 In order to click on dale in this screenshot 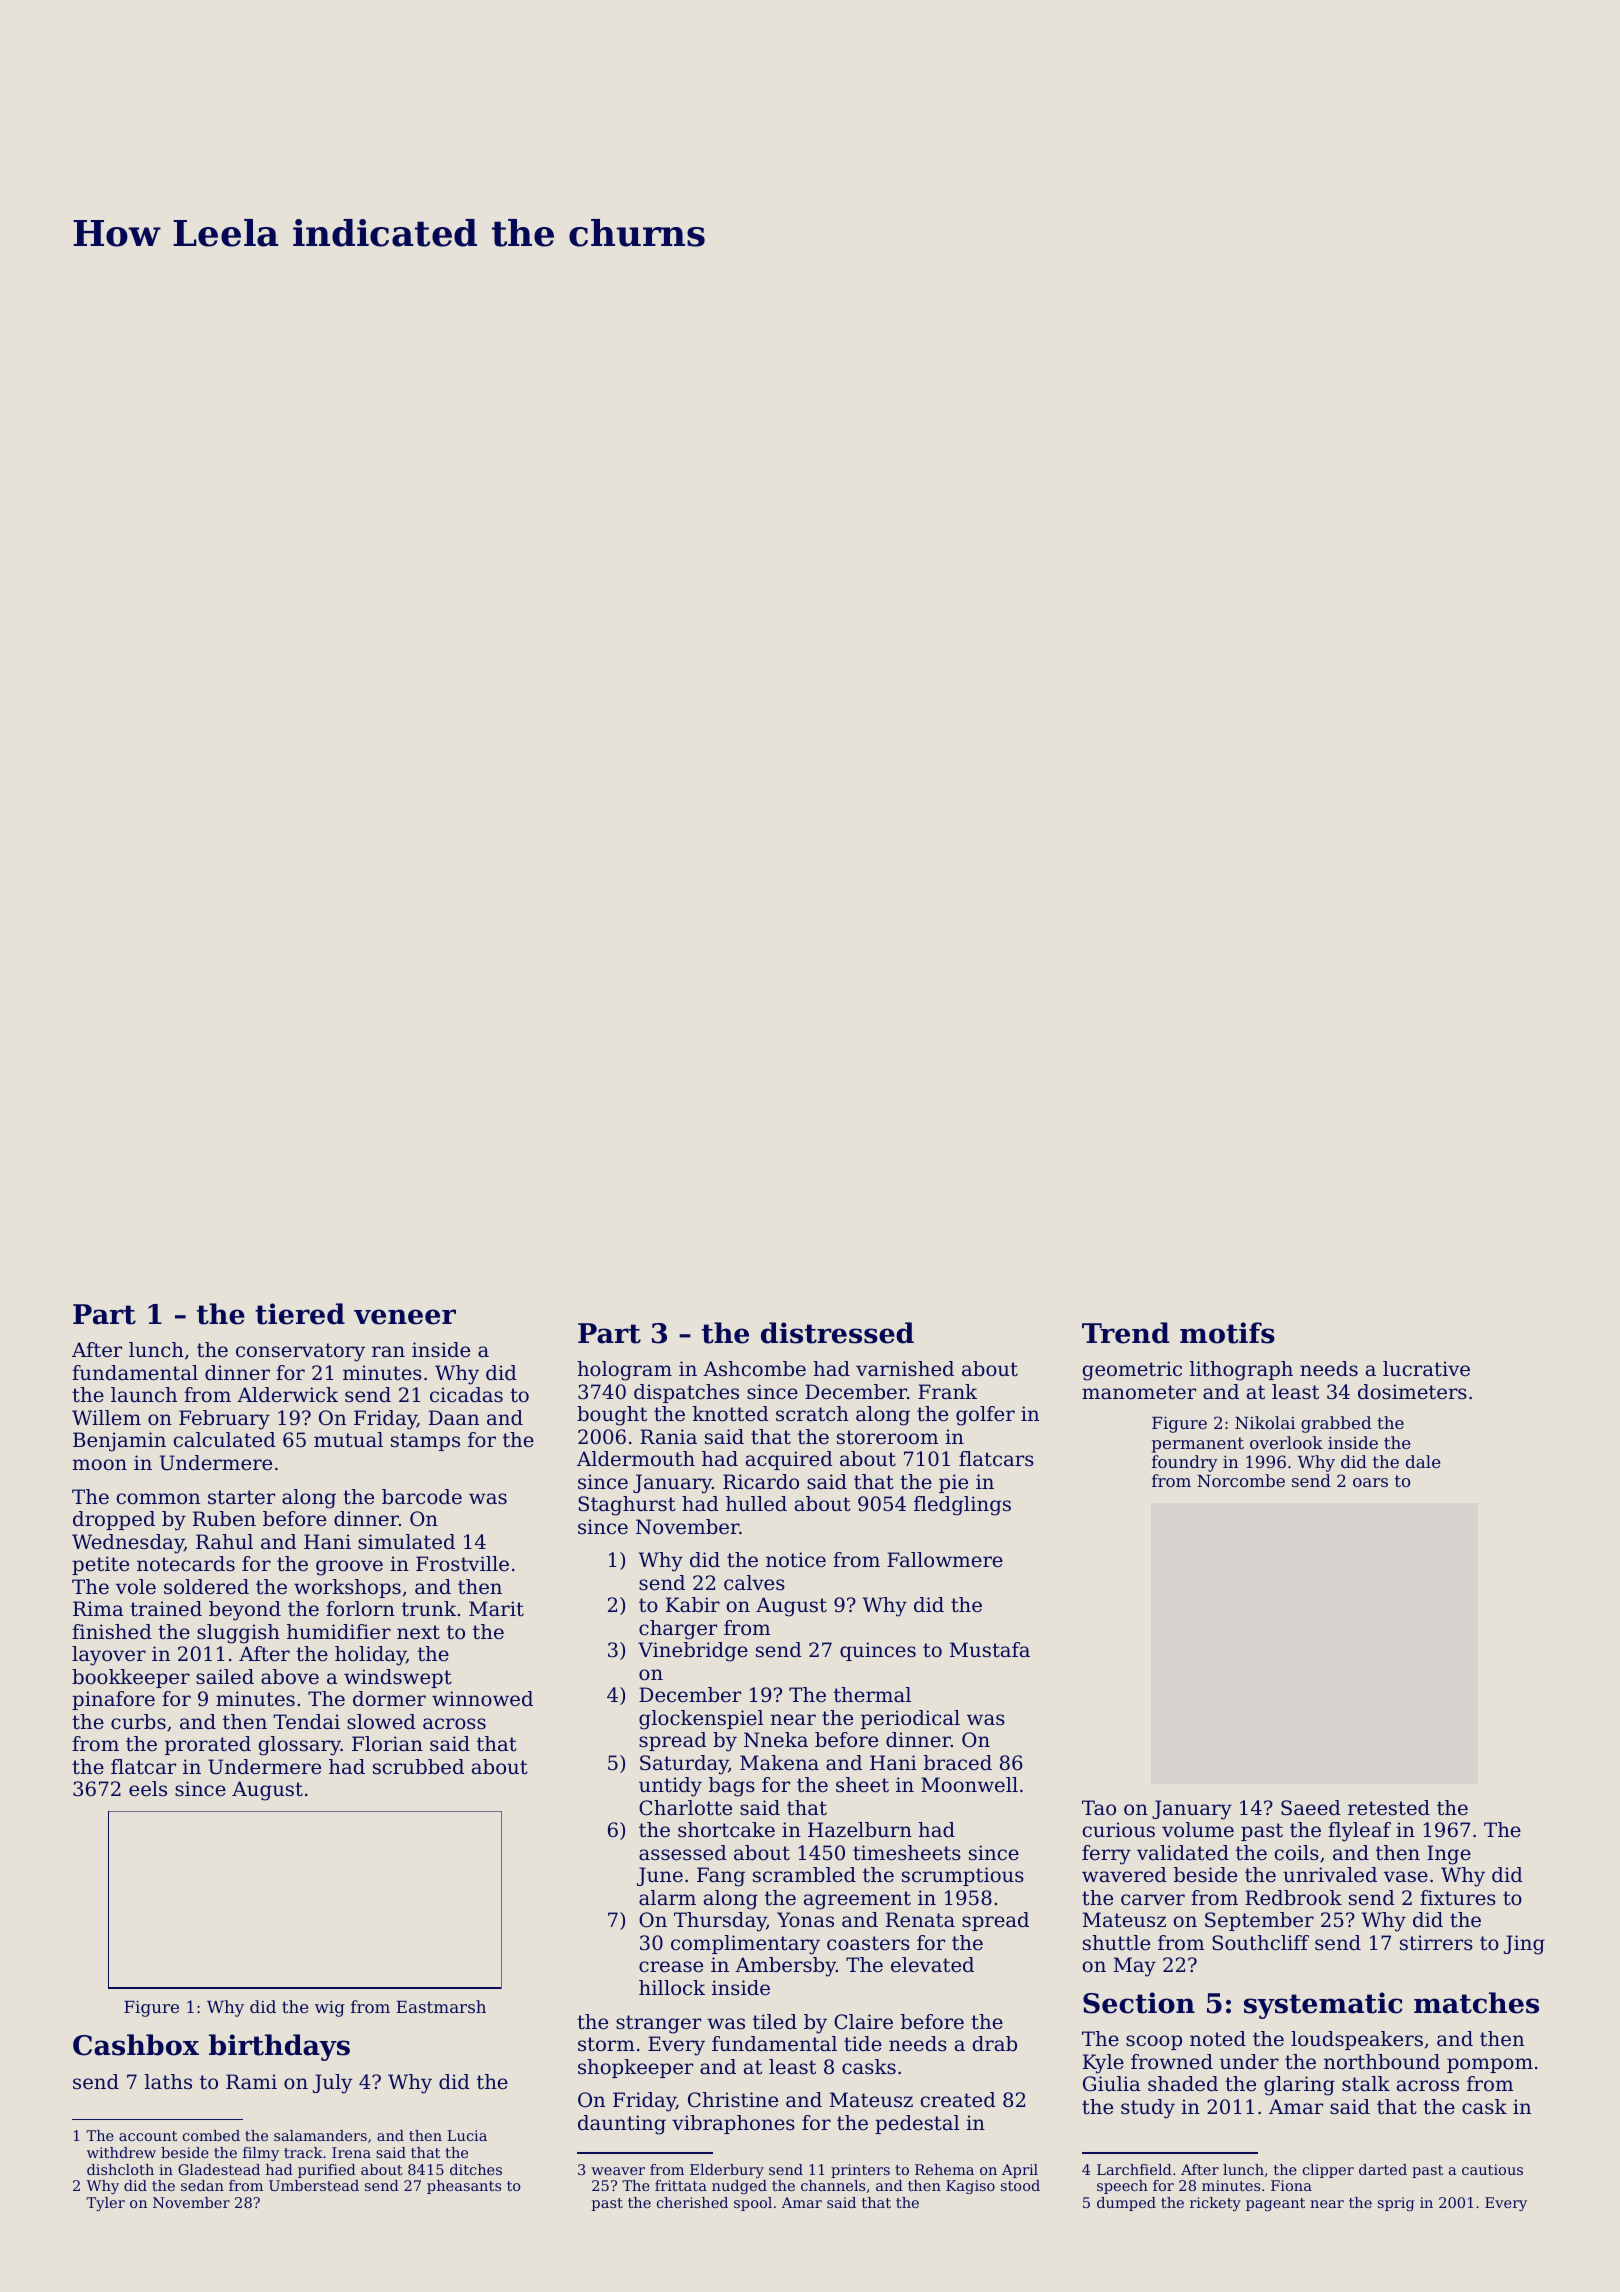, I will do `click(1423, 1461)`.
